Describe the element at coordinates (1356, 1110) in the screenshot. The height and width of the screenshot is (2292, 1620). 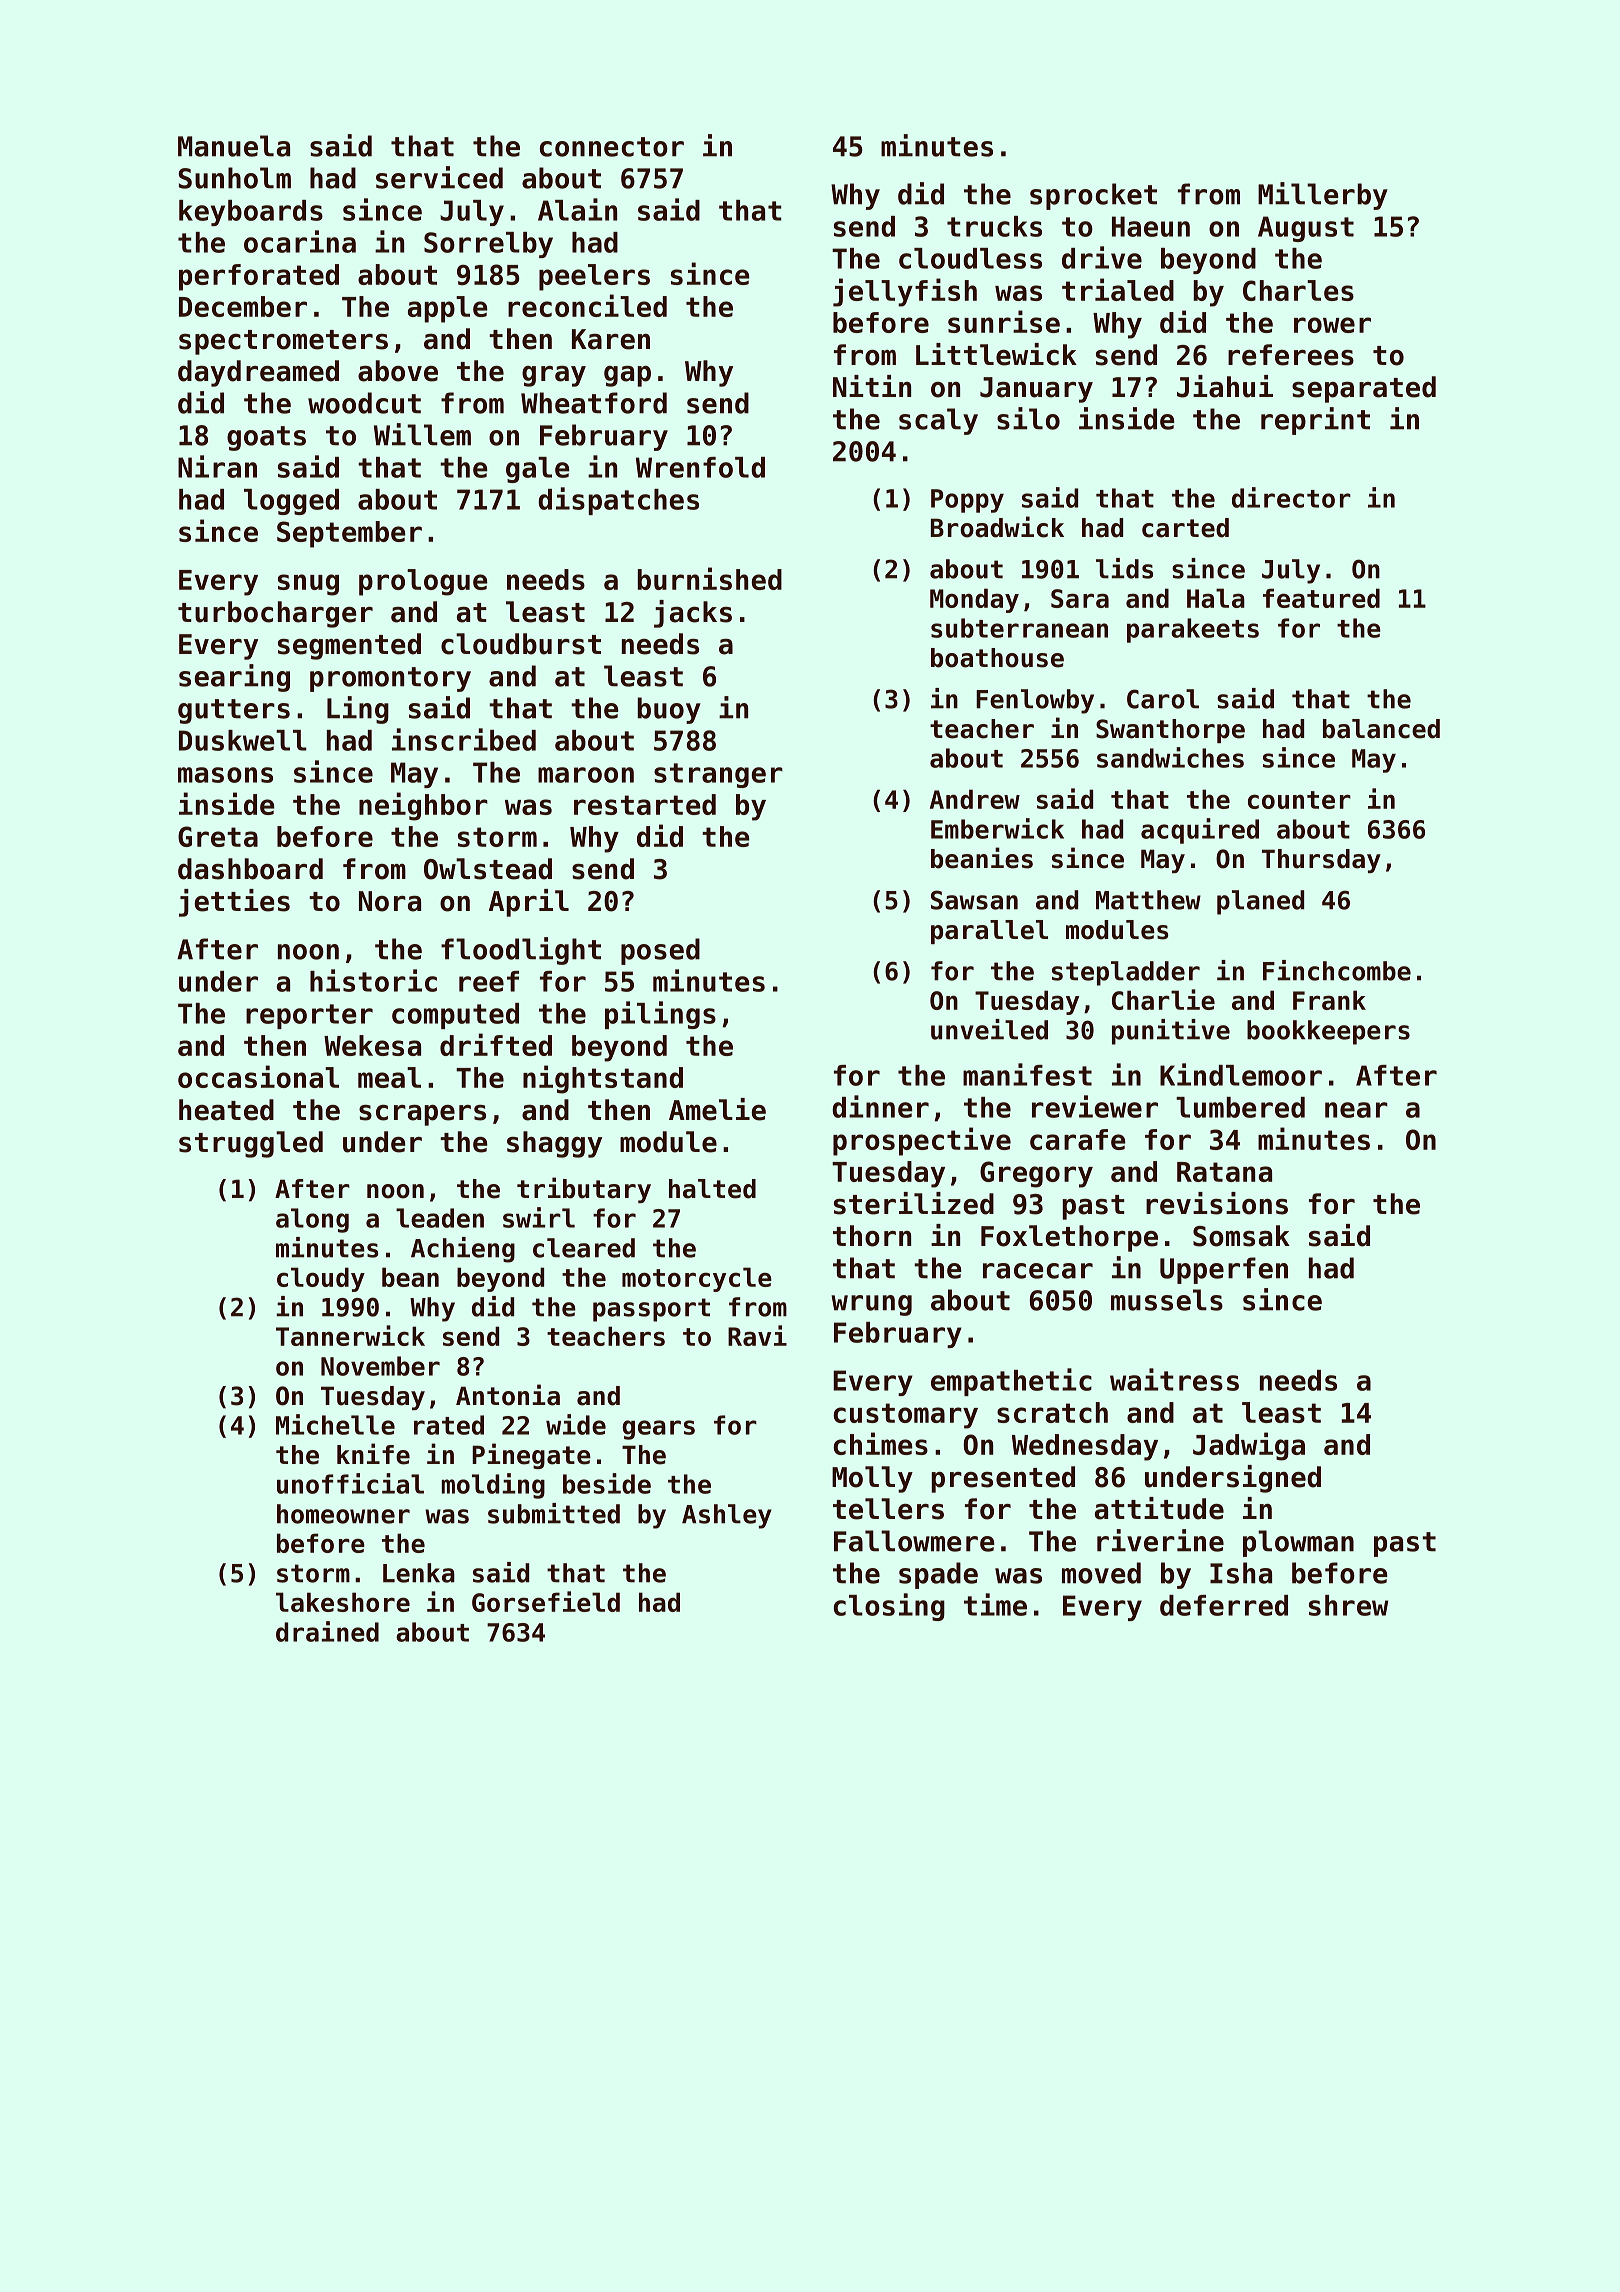
I see `near` at that location.
